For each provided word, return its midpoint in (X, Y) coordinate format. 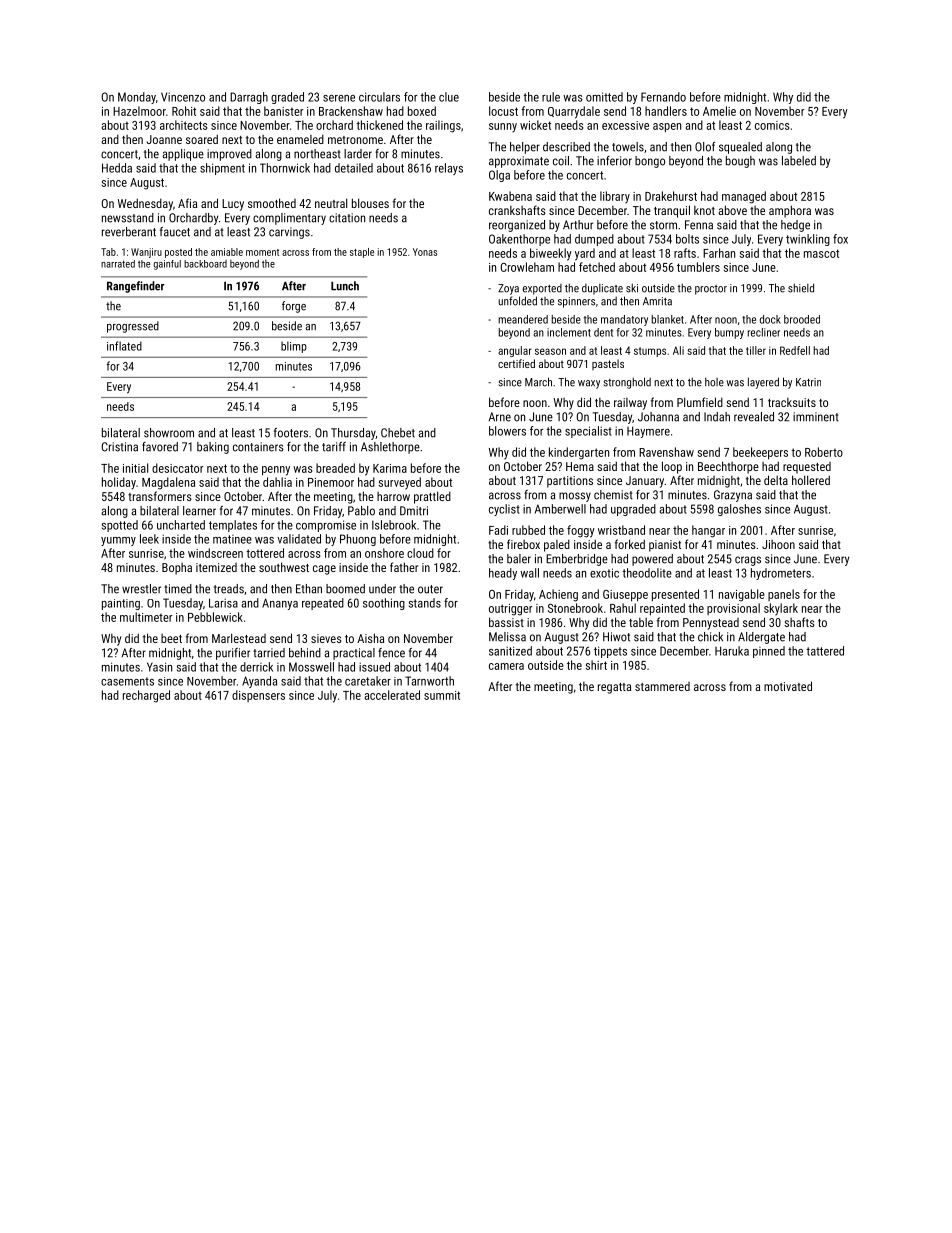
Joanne (164, 139)
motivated (788, 686)
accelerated (392, 695)
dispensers (258, 696)
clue (449, 97)
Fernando (663, 97)
